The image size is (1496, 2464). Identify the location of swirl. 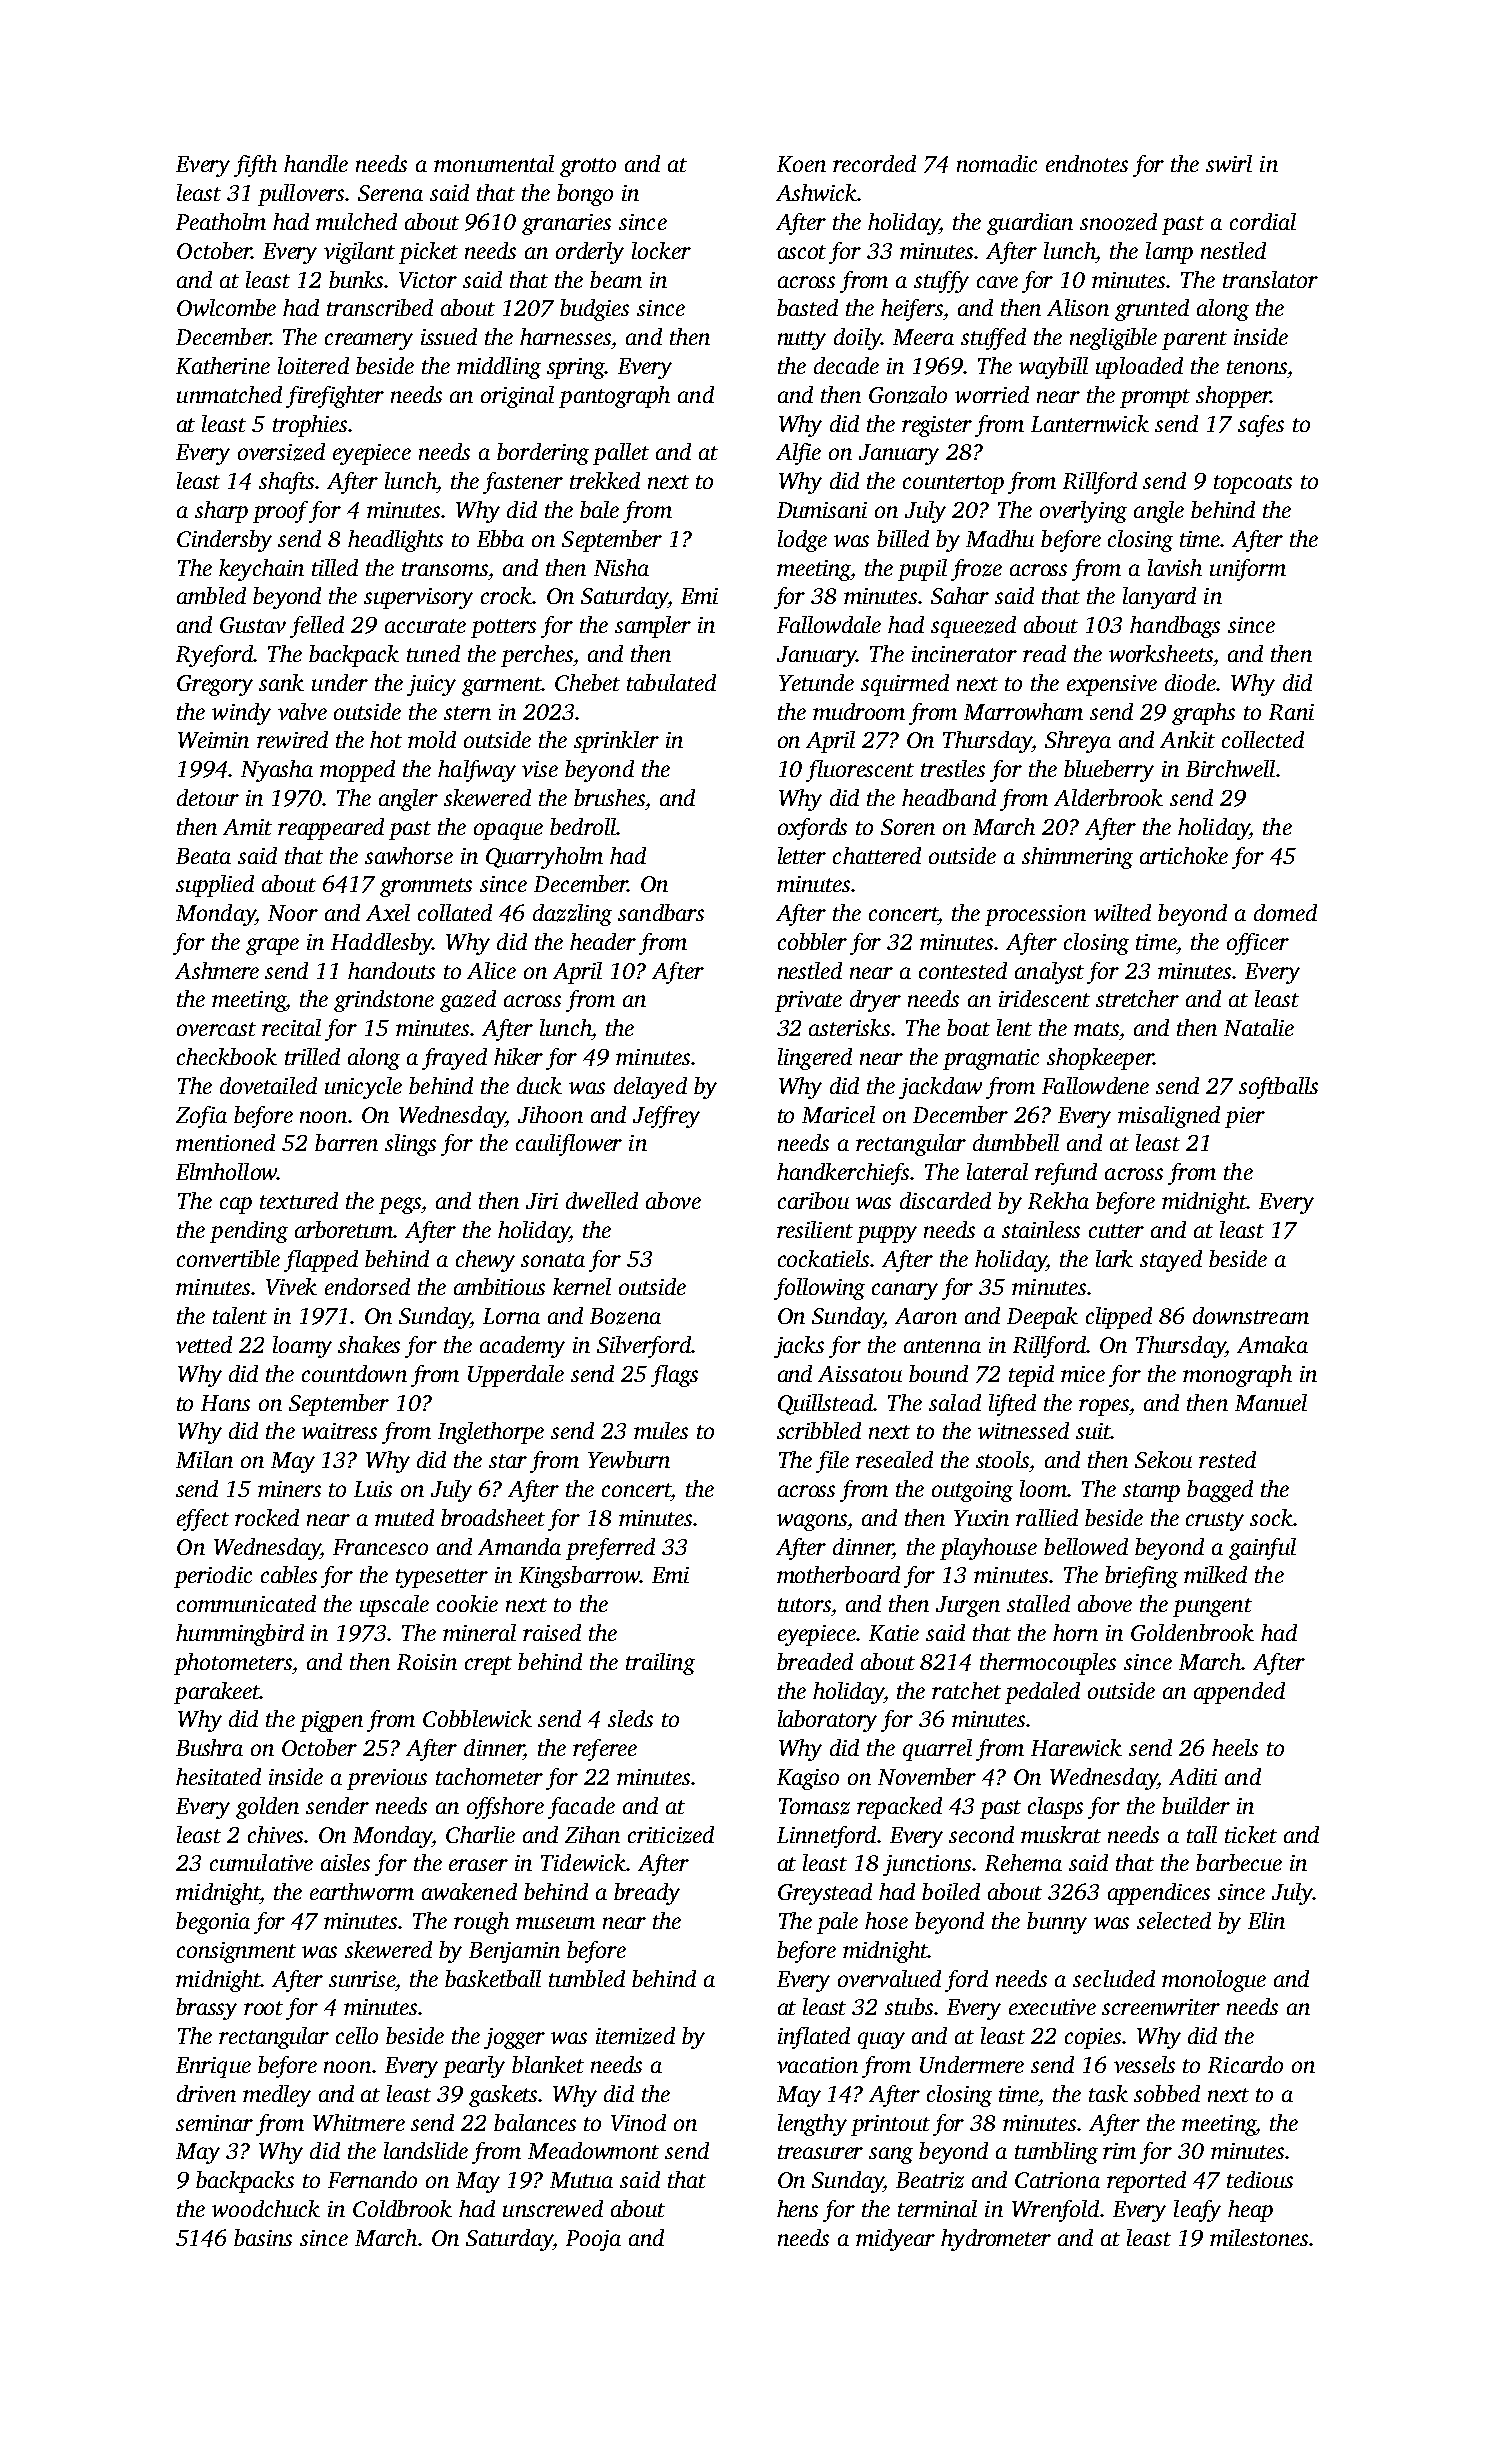
(1229, 163).
